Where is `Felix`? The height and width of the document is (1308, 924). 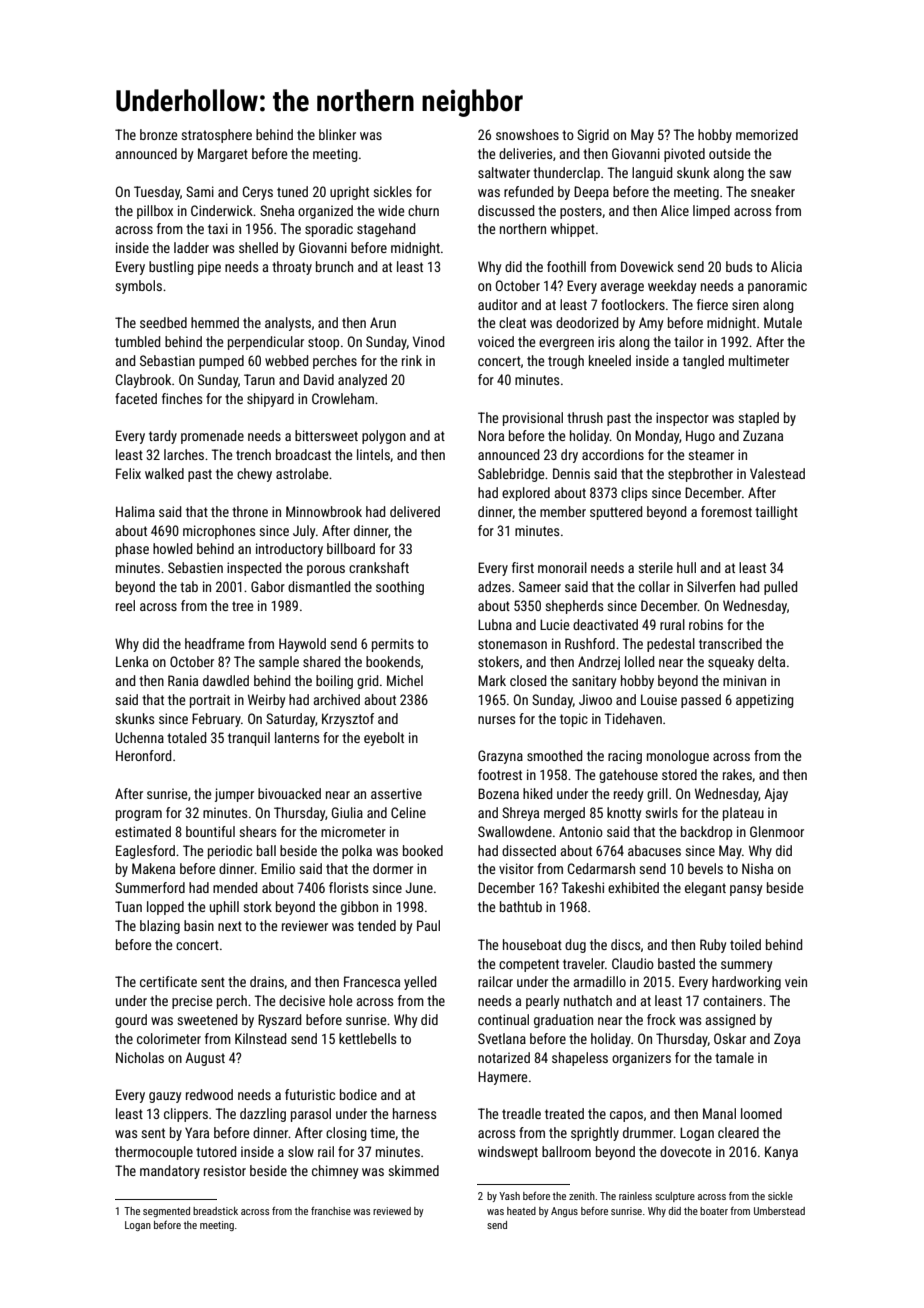
Felix is located at coordinates (128, 473).
